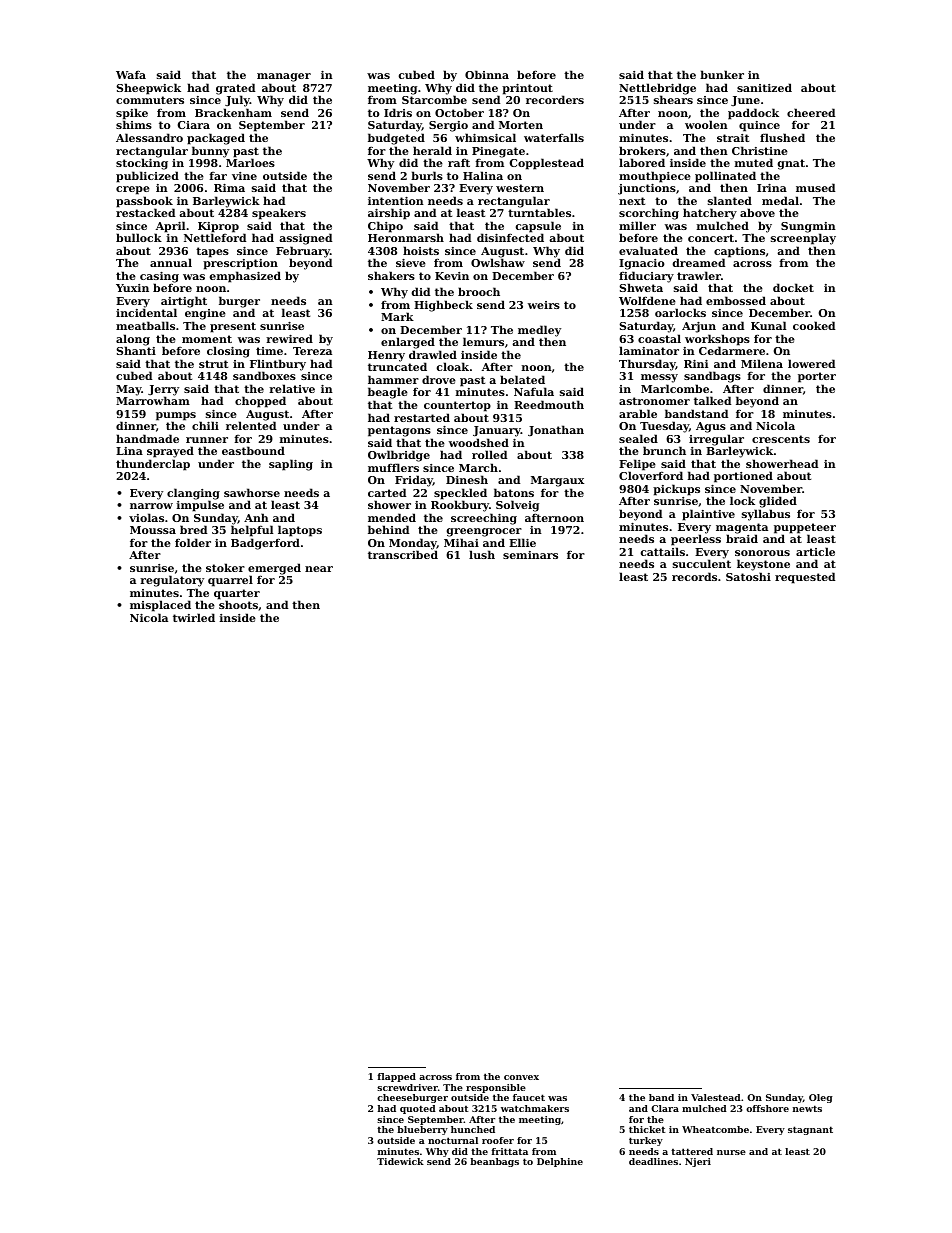 This screenshot has width=952, height=1233. What do you see at coordinates (218, 228) in the screenshot?
I see `Kiprop` at bounding box center [218, 228].
